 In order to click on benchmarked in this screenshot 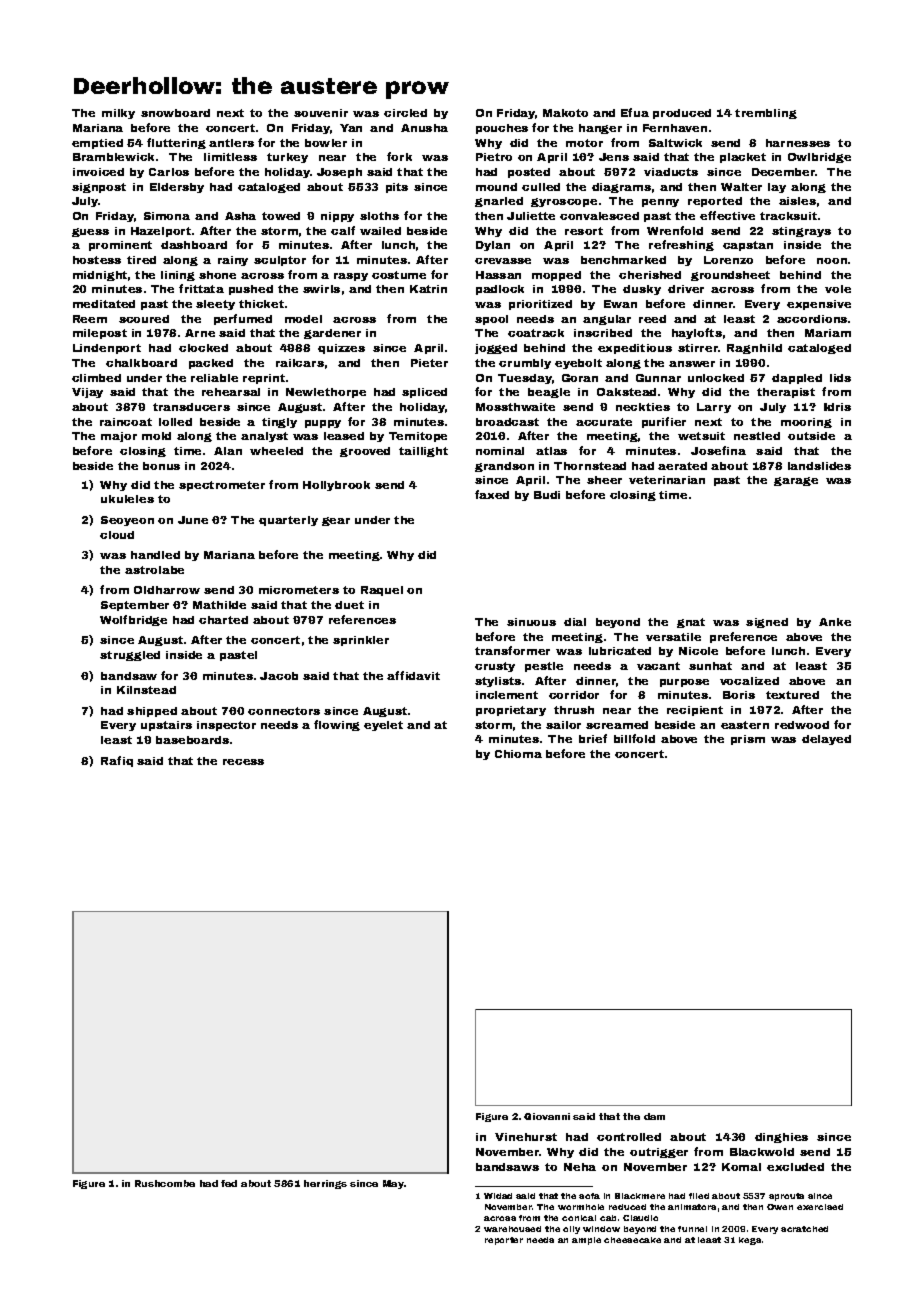, I will do `click(623, 260)`.
